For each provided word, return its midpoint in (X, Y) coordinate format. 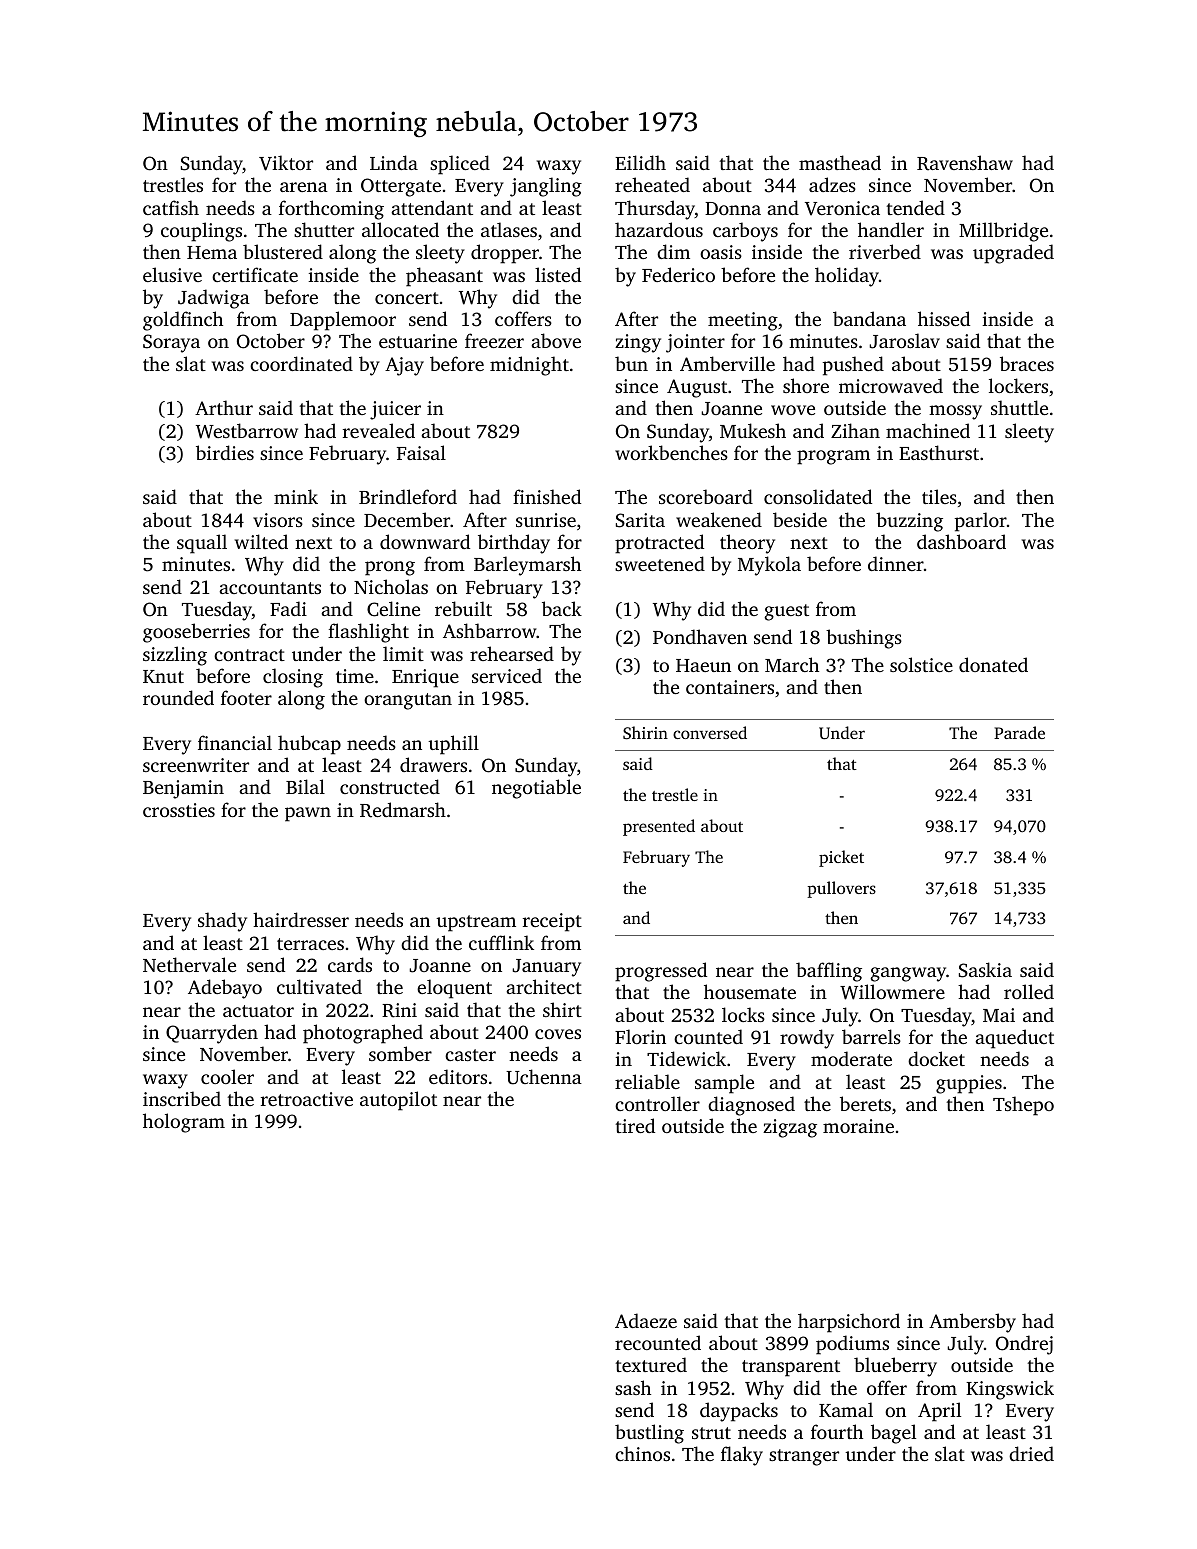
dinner (896, 563)
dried (1031, 1453)
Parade (1019, 732)
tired (635, 1125)
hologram (184, 1123)
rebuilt (463, 608)
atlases (509, 229)
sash (633, 1387)
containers (730, 687)
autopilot (398, 1101)
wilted (261, 541)
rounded (178, 697)
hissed (944, 318)
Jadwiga (214, 299)
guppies (969, 1084)
